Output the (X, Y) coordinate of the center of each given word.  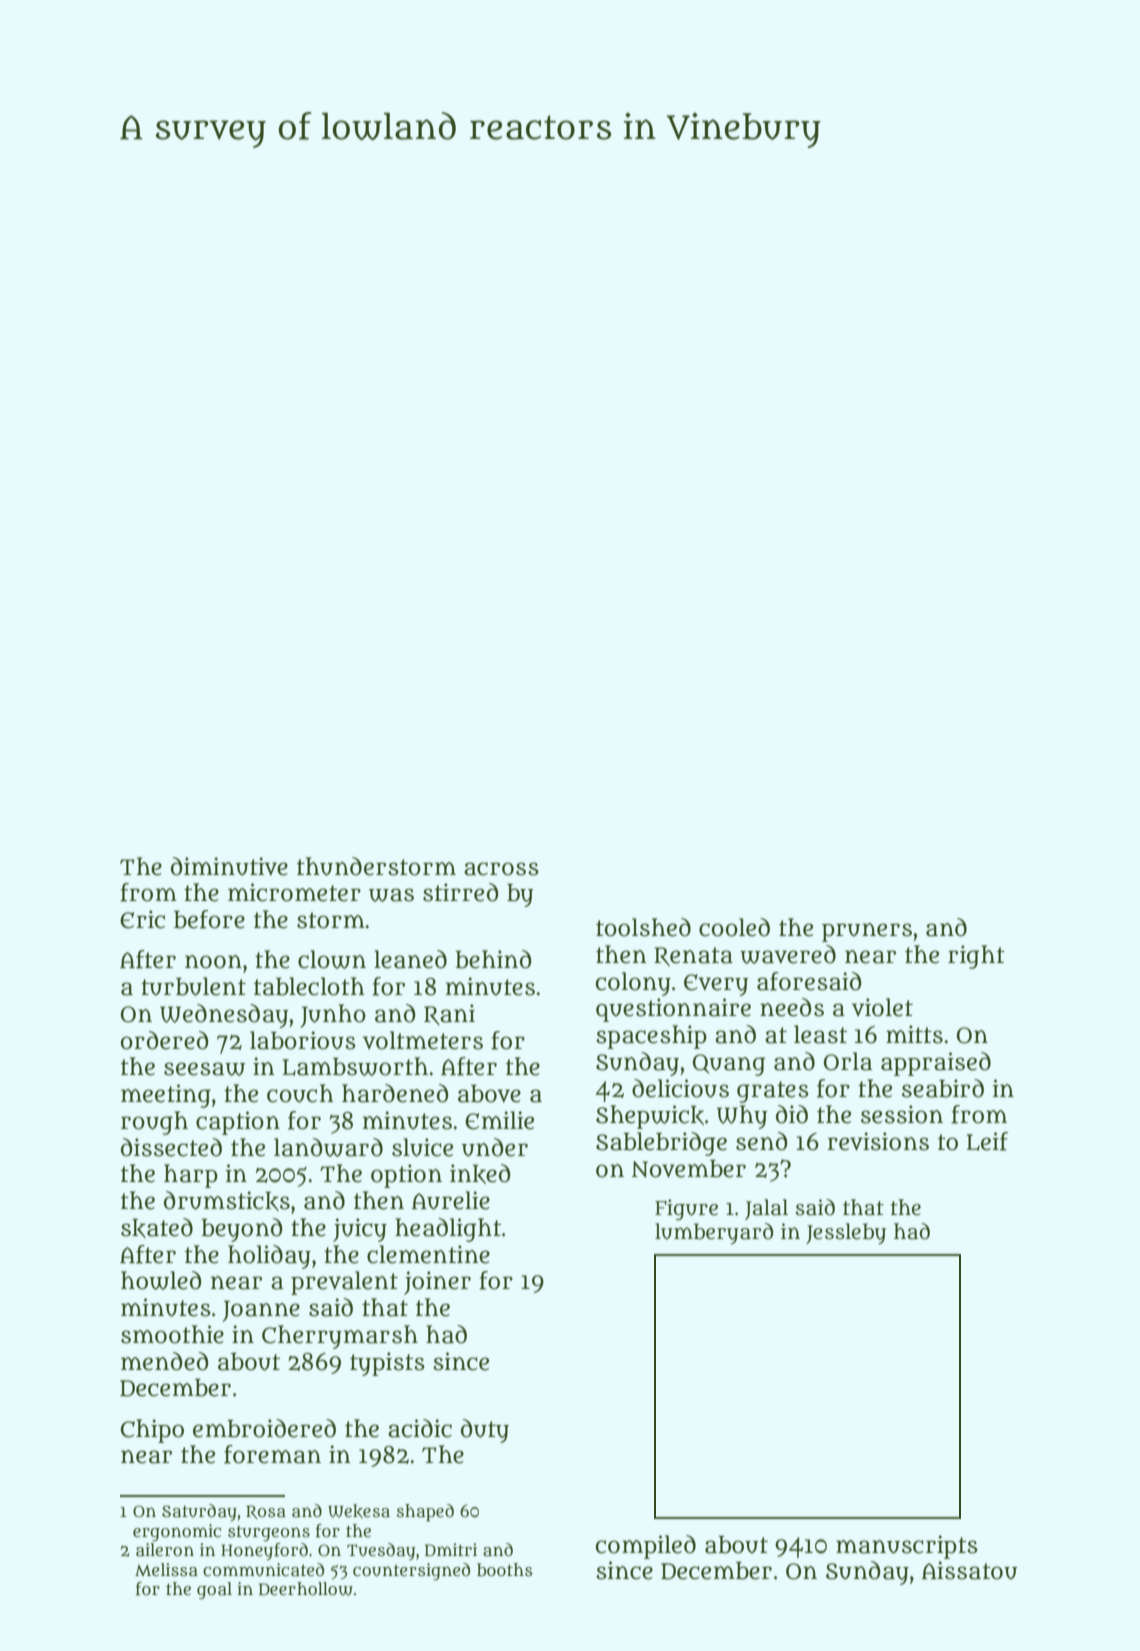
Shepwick (650, 1117)
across (501, 869)
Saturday (199, 1512)
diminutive (229, 866)
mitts (914, 1034)
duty (485, 1431)
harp (191, 1176)
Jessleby (846, 1233)
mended (164, 1361)
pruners (867, 932)
